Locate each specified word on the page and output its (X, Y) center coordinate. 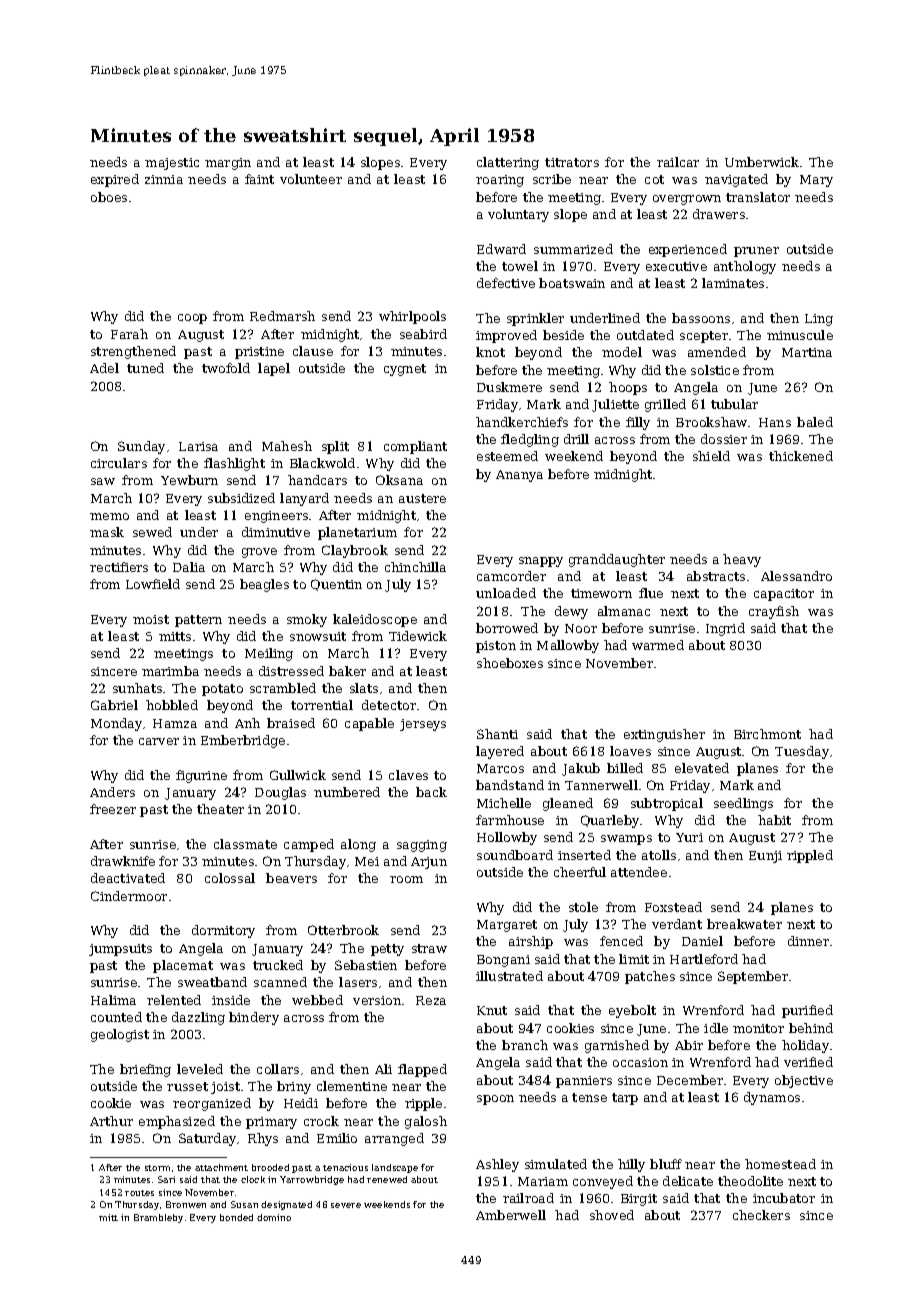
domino (274, 1217)
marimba (170, 671)
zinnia (164, 179)
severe (346, 1205)
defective (506, 283)
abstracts (716, 576)
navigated (736, 180)
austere (422, 498)
